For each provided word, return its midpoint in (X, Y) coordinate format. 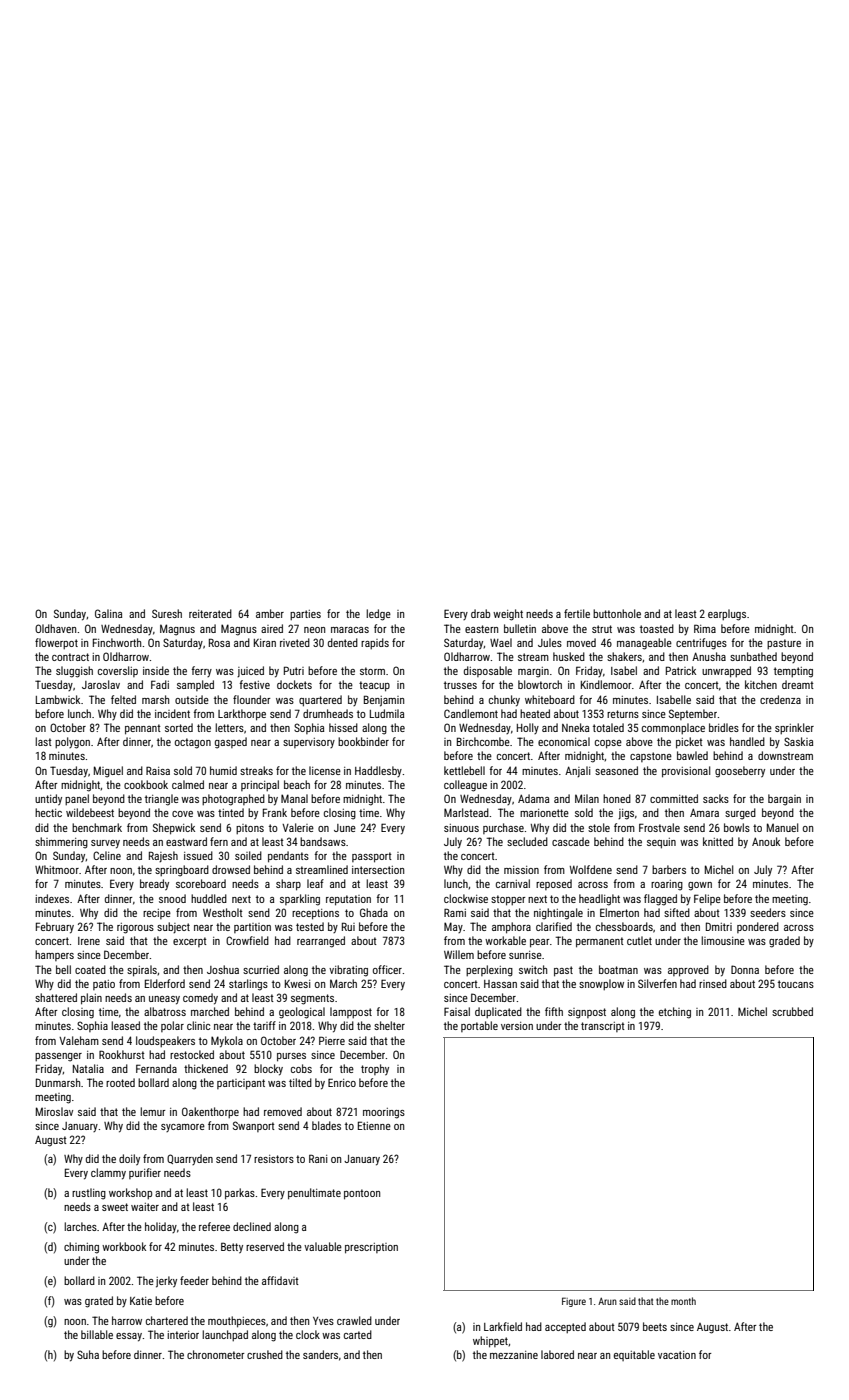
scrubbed (792, 1011)
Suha (88, 1354)
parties (305, 615)
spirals (142, 971)
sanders (320, 1354)
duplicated (498, 1012)
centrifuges (701, 644)
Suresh (167, 613)
